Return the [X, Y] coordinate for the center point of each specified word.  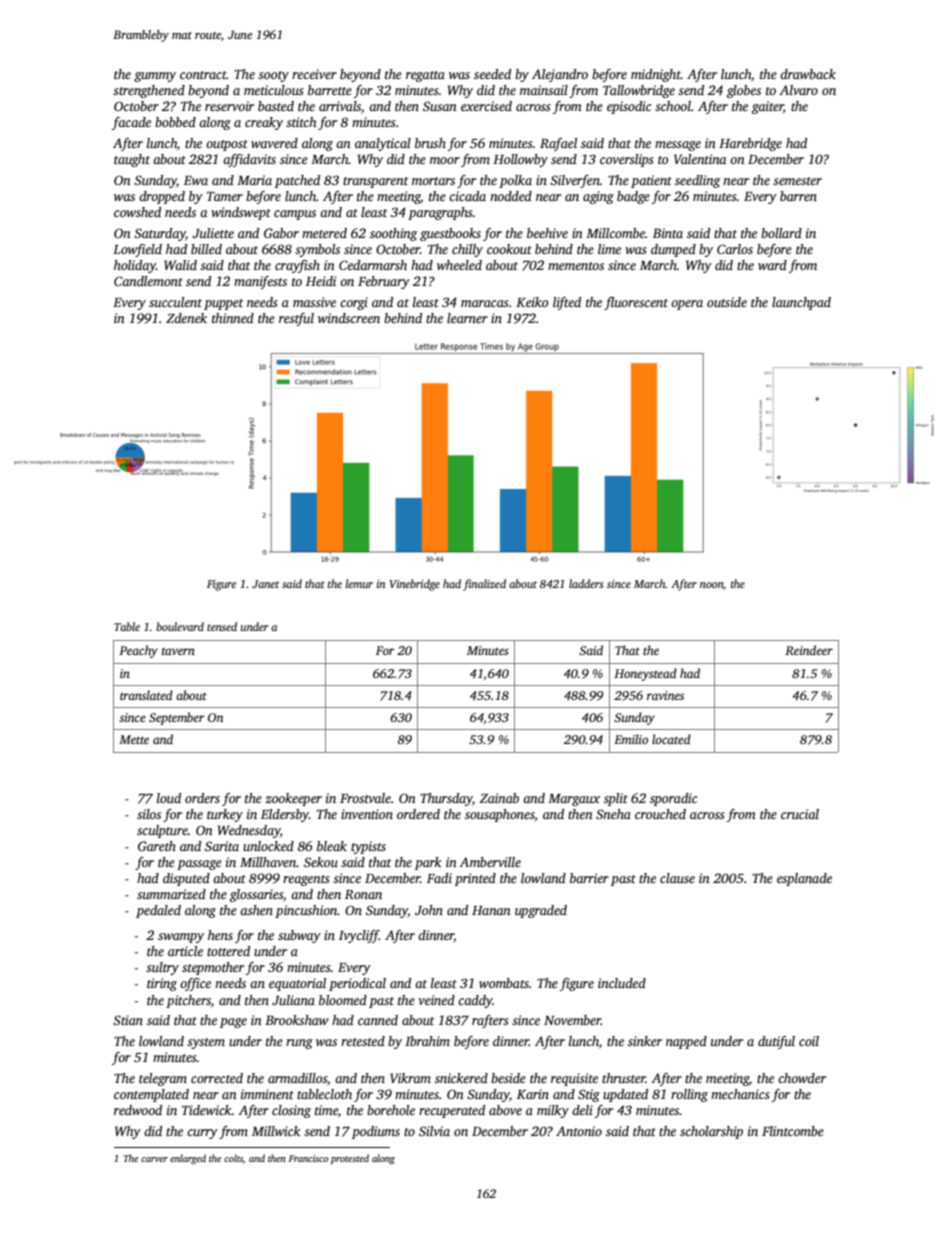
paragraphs [440, 213]
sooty [273, 76]
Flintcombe [793, 1131]
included [622, 983]
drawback [808, 74]
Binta [668, 233]
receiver [314, 74]
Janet [265, 584]
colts [233, 1158]
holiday [135, 266]
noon [711, 585]
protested [350, 1159]
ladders [586, 583]
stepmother [213, 968]
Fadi [439, 878]
